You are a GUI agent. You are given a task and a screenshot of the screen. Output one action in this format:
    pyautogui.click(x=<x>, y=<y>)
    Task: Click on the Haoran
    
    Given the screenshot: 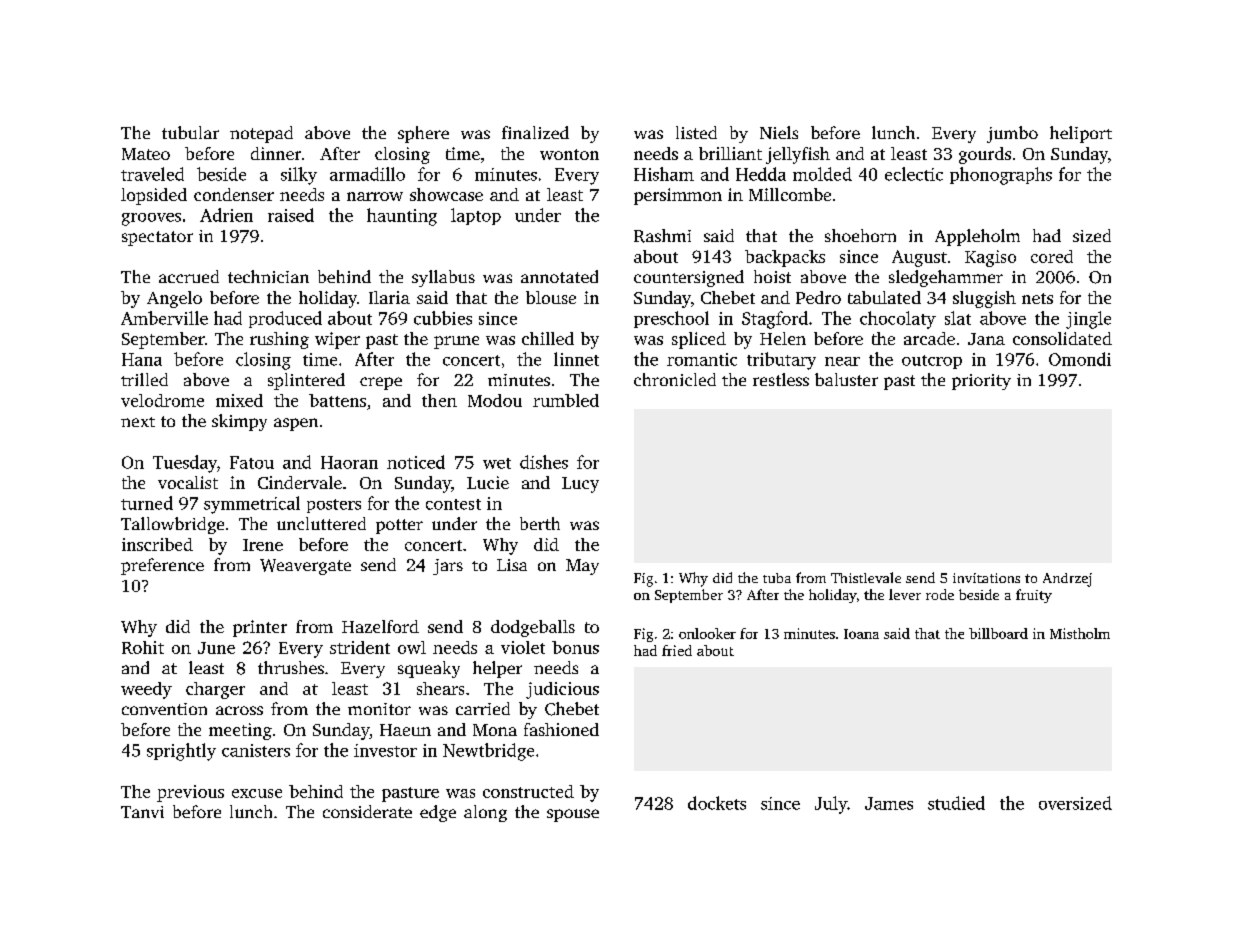 What is the action you would take?
    pyautogui.click(x=349, y=462)
